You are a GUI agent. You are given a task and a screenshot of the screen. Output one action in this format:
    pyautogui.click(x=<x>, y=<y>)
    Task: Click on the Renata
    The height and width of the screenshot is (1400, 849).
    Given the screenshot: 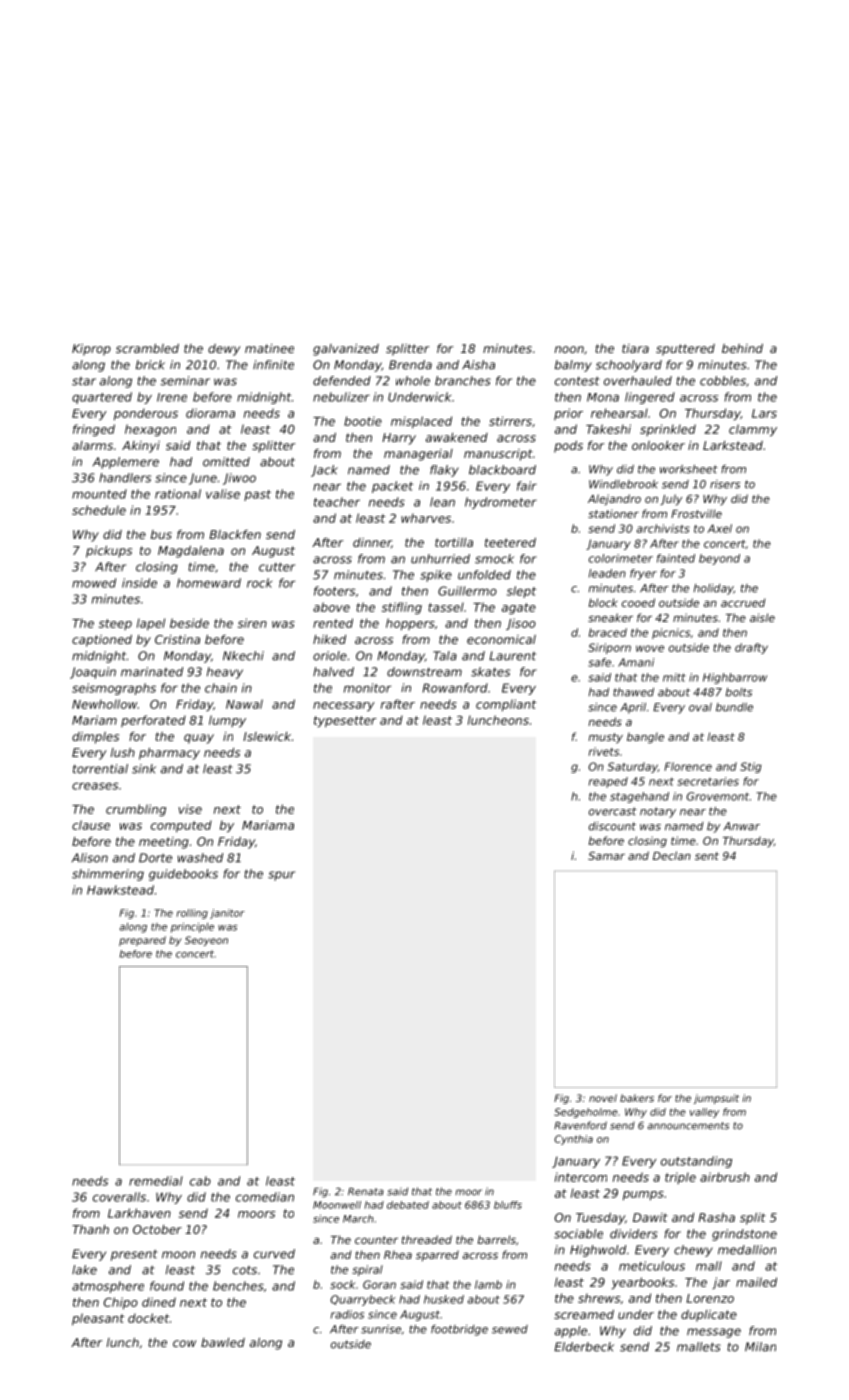 What is the action you would take?
    pyautogui.click(x=366, y=1192)
